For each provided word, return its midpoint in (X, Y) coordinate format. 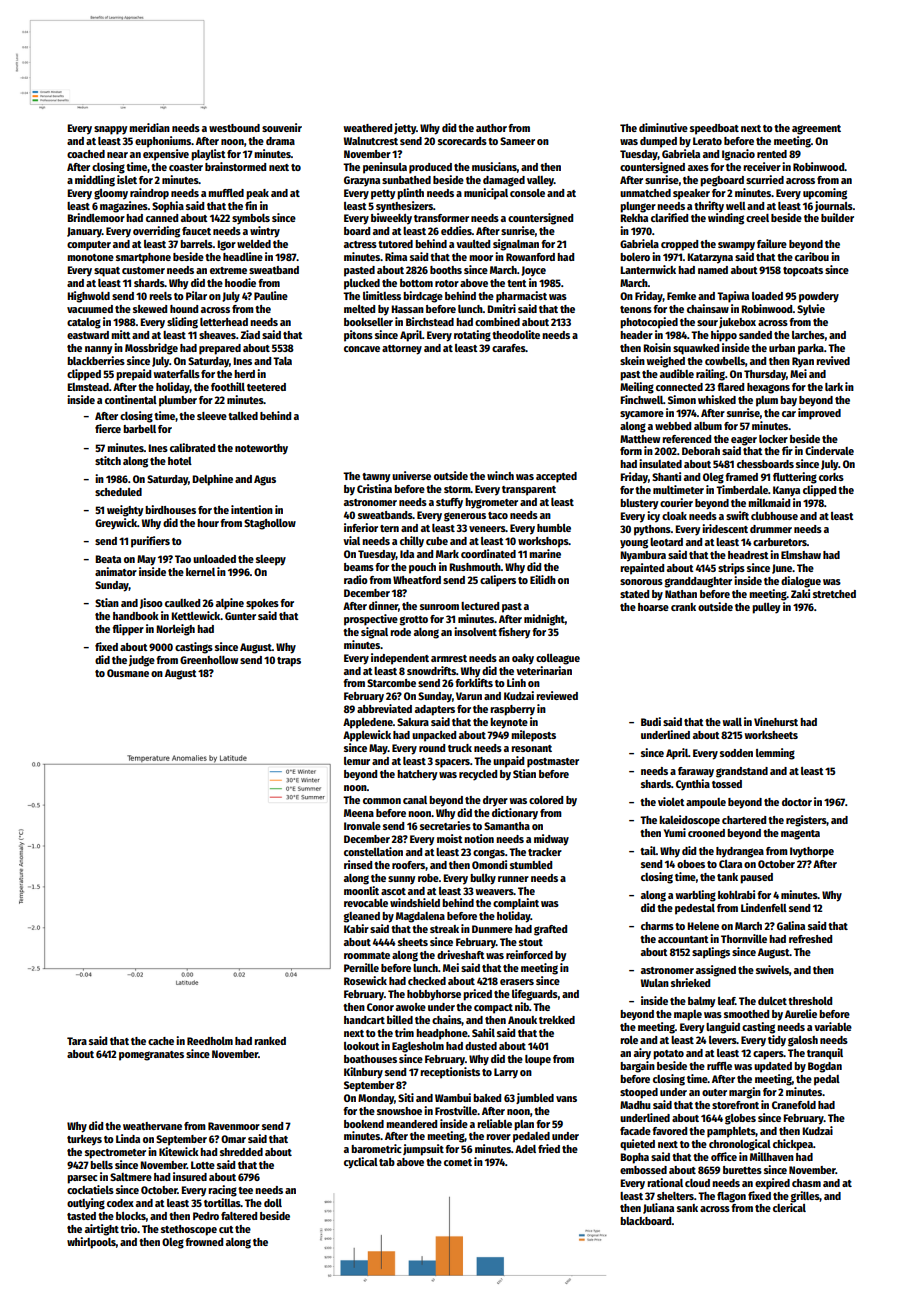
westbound (234, 128)
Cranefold (794, 1105)
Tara (77, 1041)
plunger (638, 207)
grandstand (742, 772)
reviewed (557, 695)
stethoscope (189, 1230)
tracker (545, 852)
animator (116, 571)
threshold (810, 1001)
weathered (368, 128)
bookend (364, 1124)
